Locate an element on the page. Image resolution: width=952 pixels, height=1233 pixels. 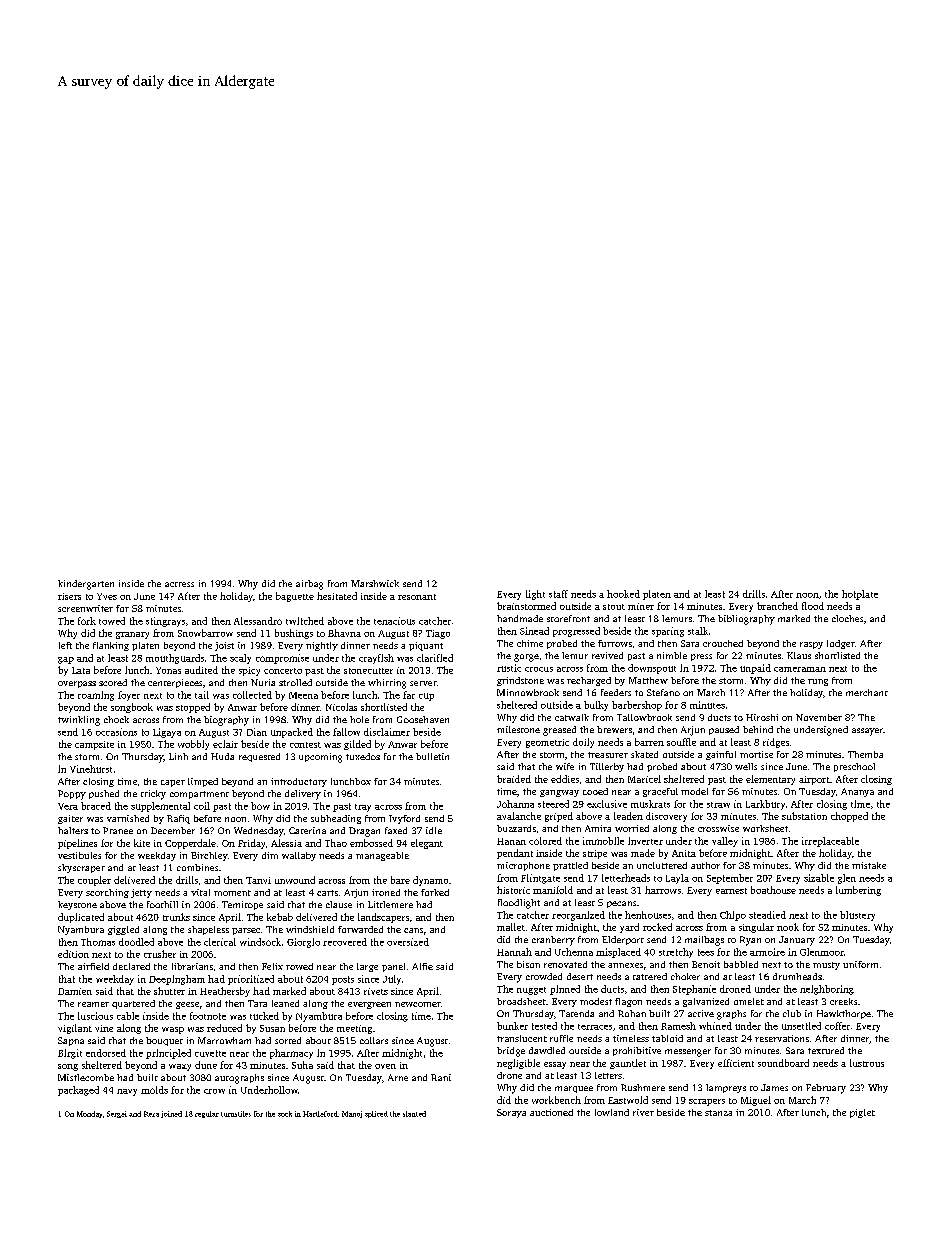
tested is located at coordinates (544, 1026).
